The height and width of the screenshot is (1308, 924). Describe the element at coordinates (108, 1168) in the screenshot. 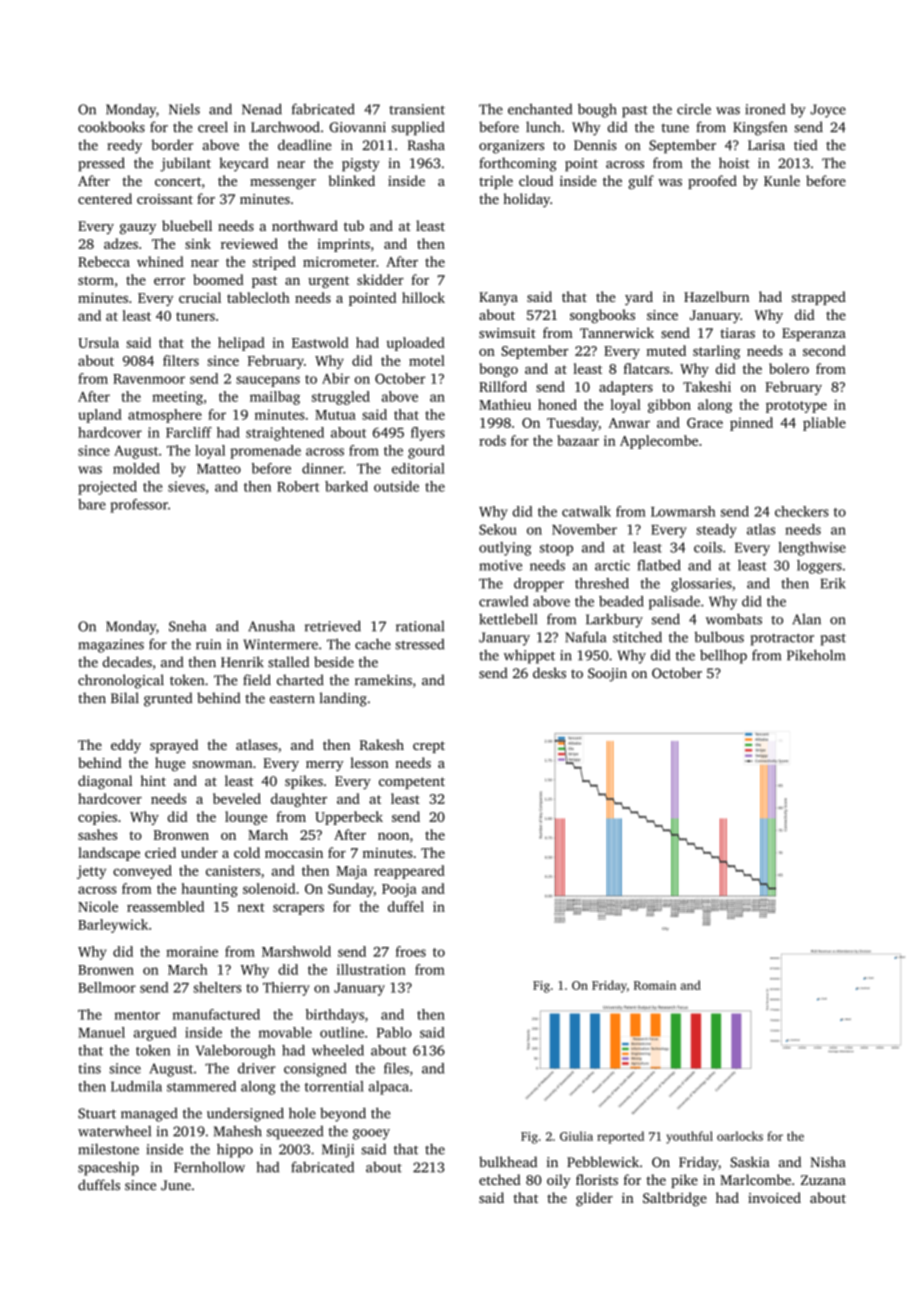

I see `spaceship` at that location.
